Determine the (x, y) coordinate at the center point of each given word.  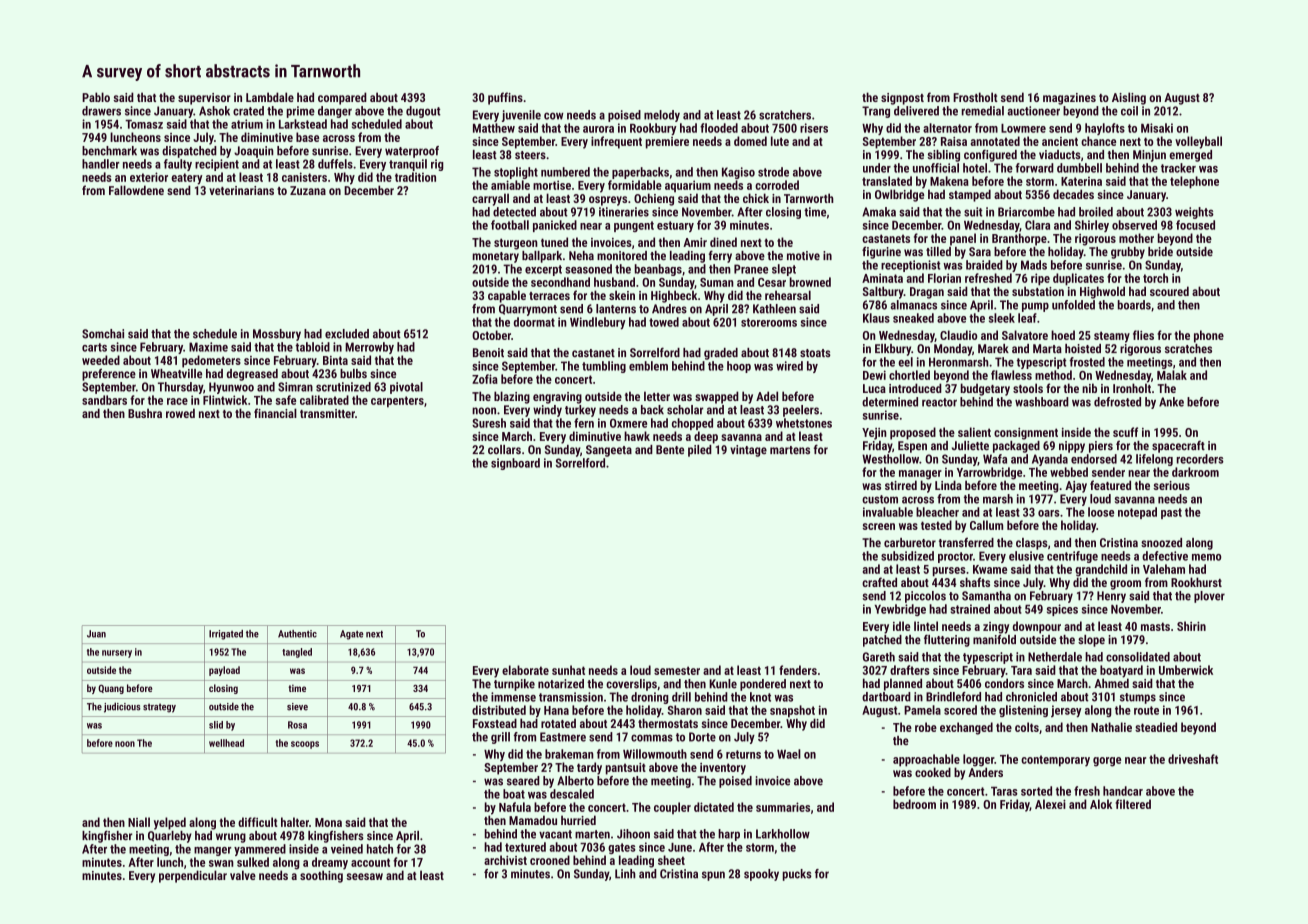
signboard (515, 464)
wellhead (226, 743)
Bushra (145, 413)
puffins (505, 98)
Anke (1171, 402)
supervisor (204, 99)
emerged (1190, 156)
